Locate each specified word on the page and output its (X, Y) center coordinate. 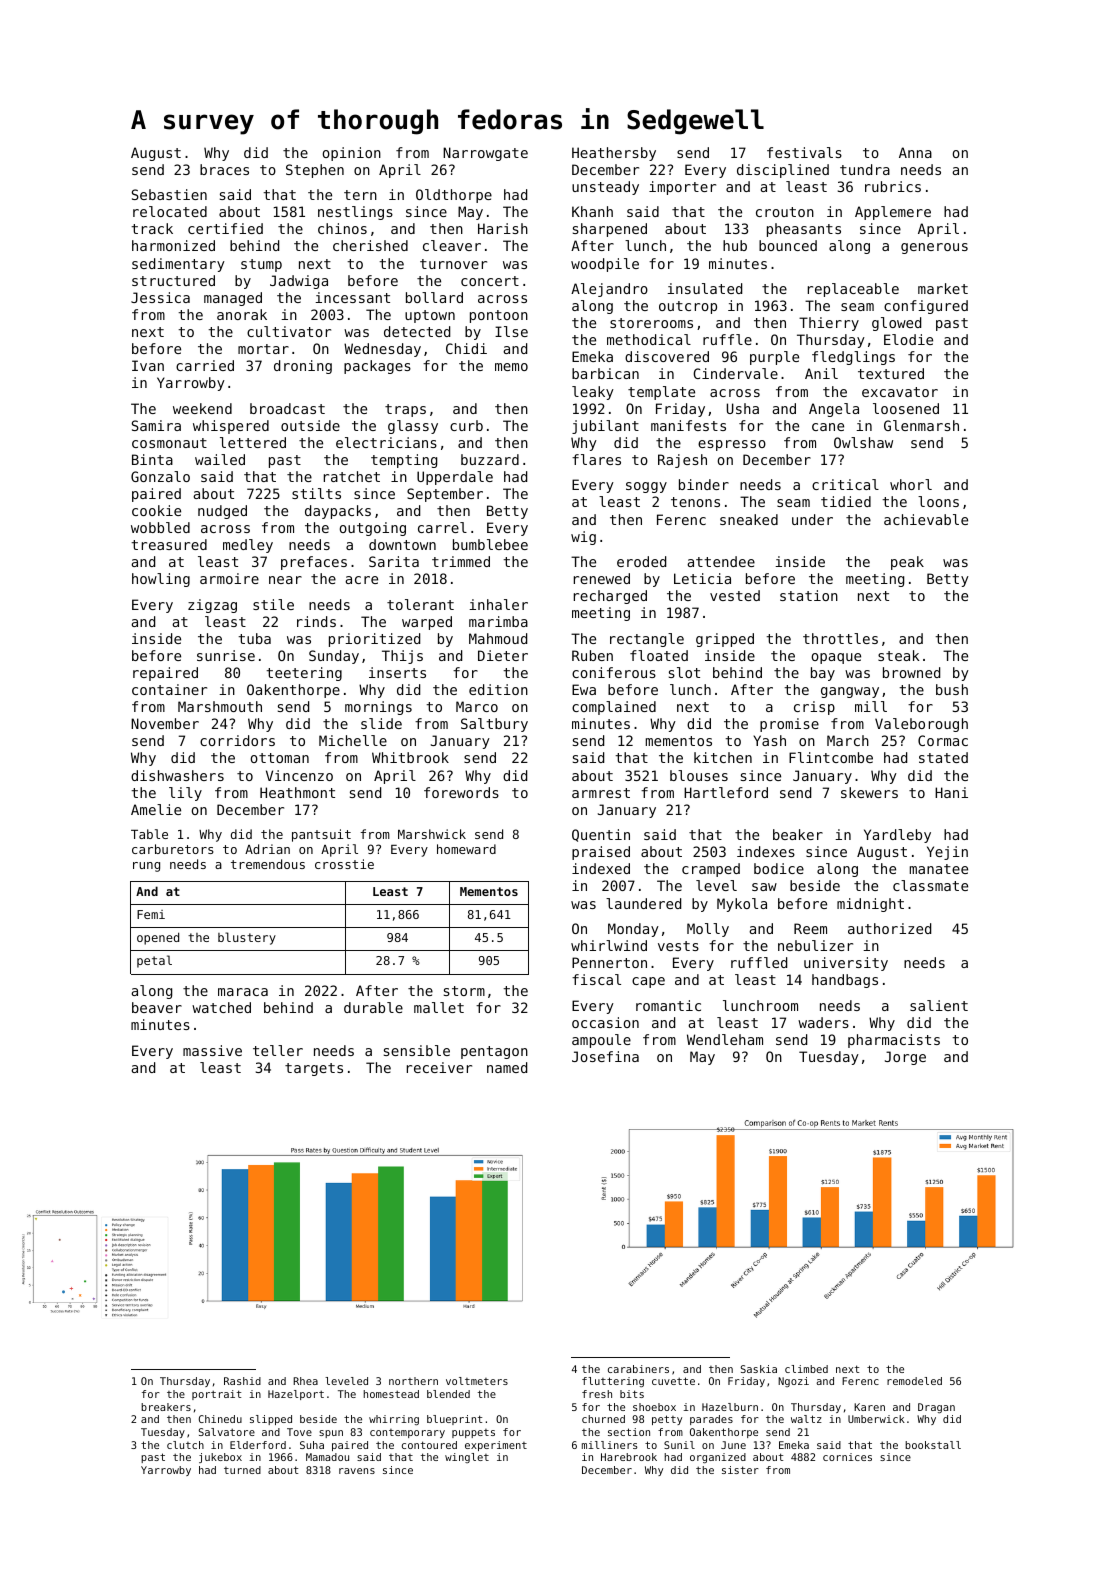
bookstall (933, 1445)
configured (926, 307)
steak (898, 655)
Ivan (148, 365)
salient (939, 1005)
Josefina (605, 1056)
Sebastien (169, 194)
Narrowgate (485, 154)
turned (242, 1470)
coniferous (614, 672)
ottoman (280, 758)
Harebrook (629, 1457)
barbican (605, 373)
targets (314, 1069)
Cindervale (735, 373)
